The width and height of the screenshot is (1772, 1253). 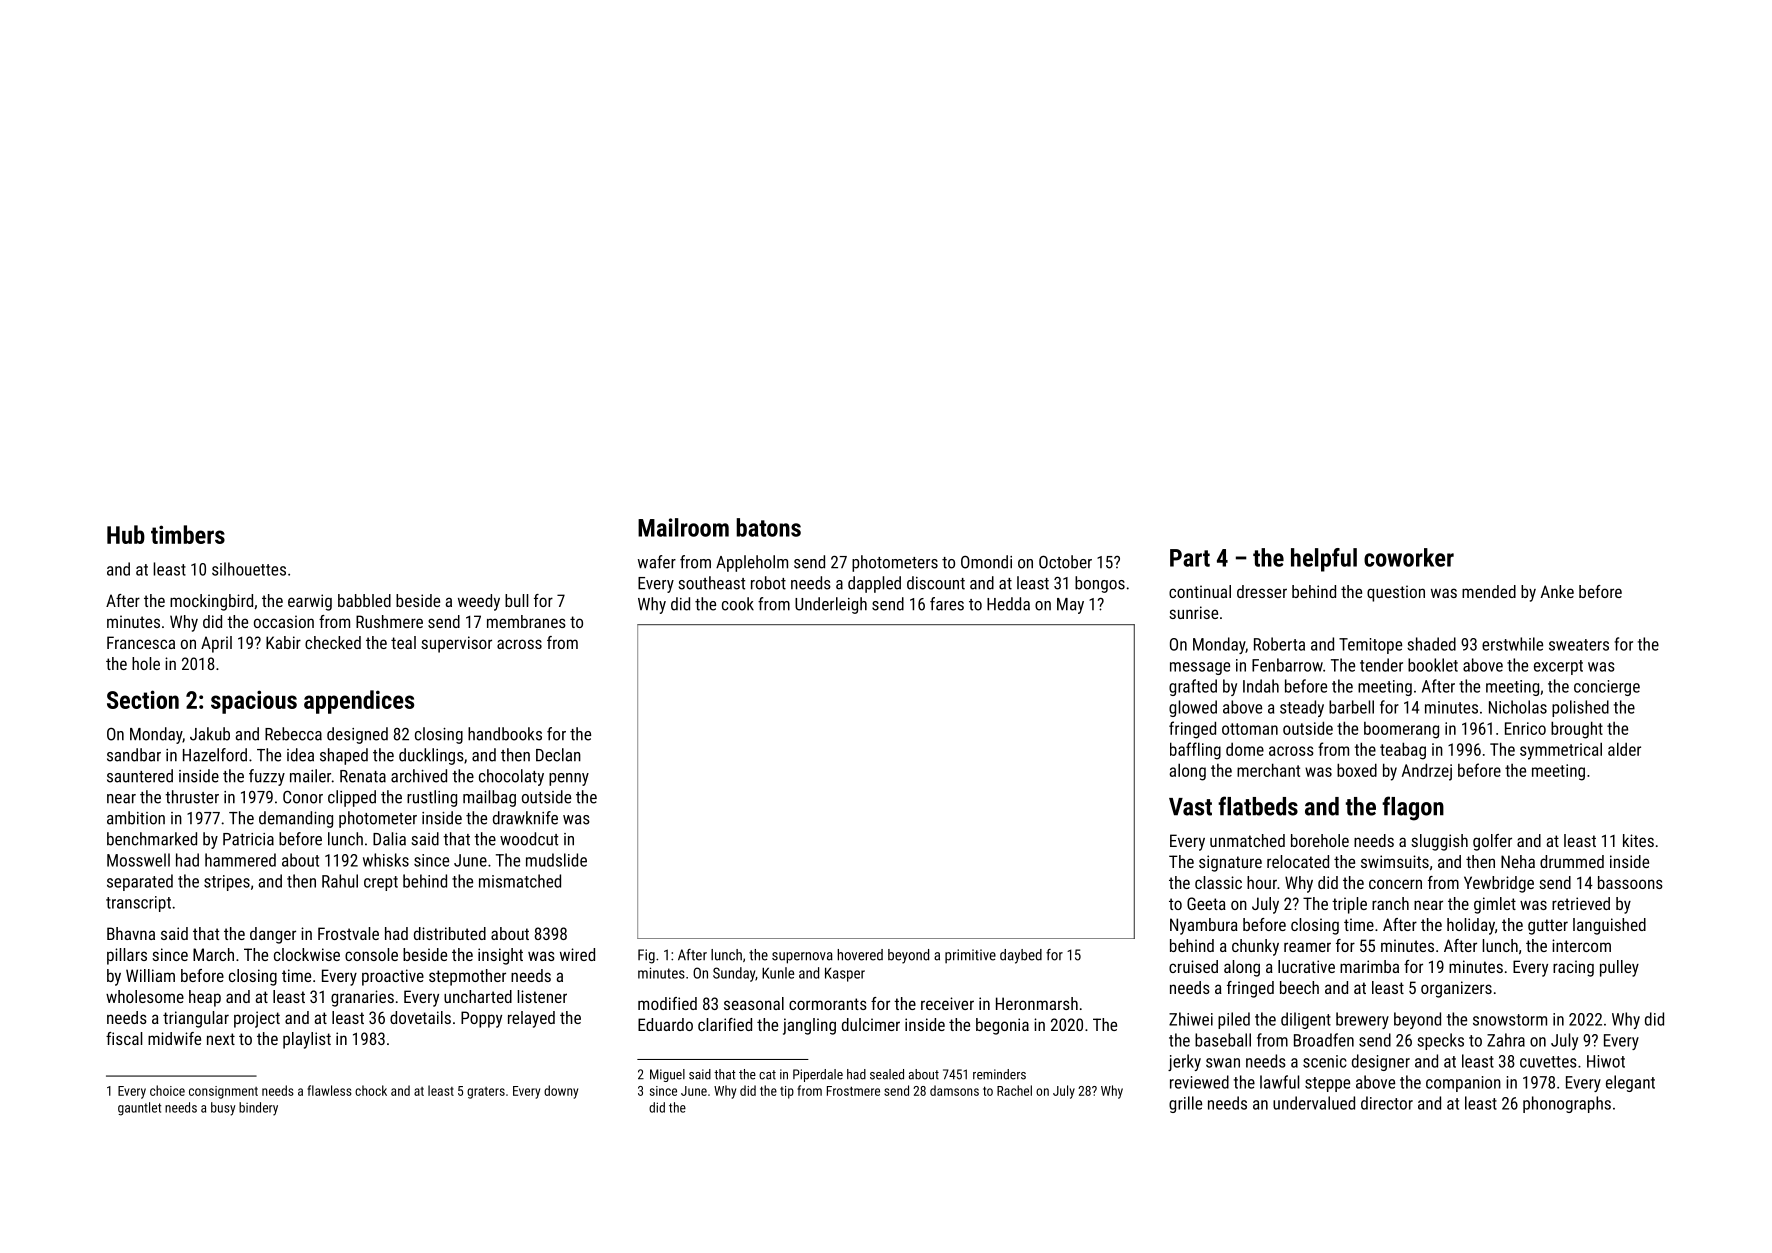 What do you see at coordinates (1558, 667) in the screenshot?
I see `excerpt` at bounding box center [1558, 667].
